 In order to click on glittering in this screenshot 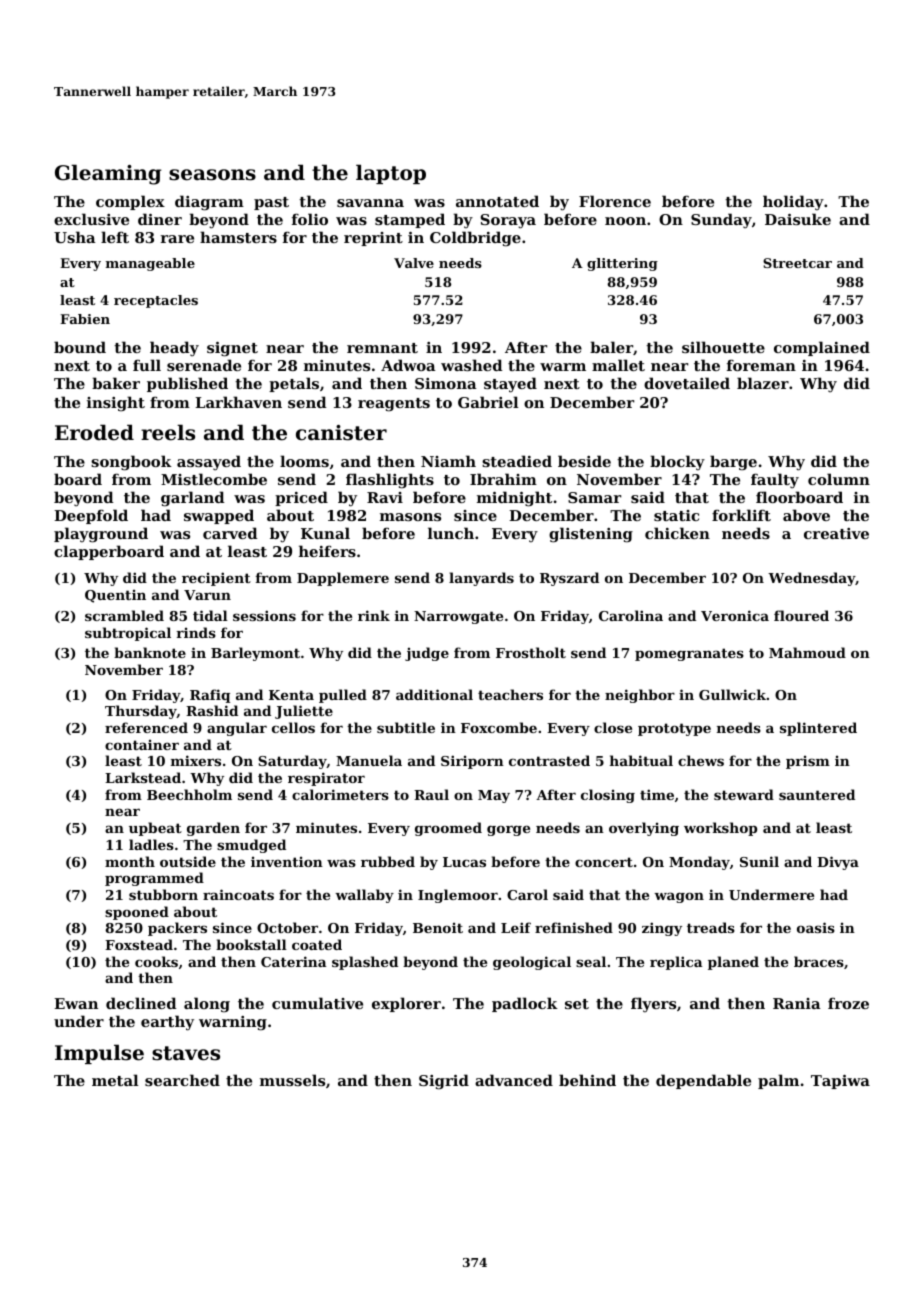, I will do `click(622, 264)`.
